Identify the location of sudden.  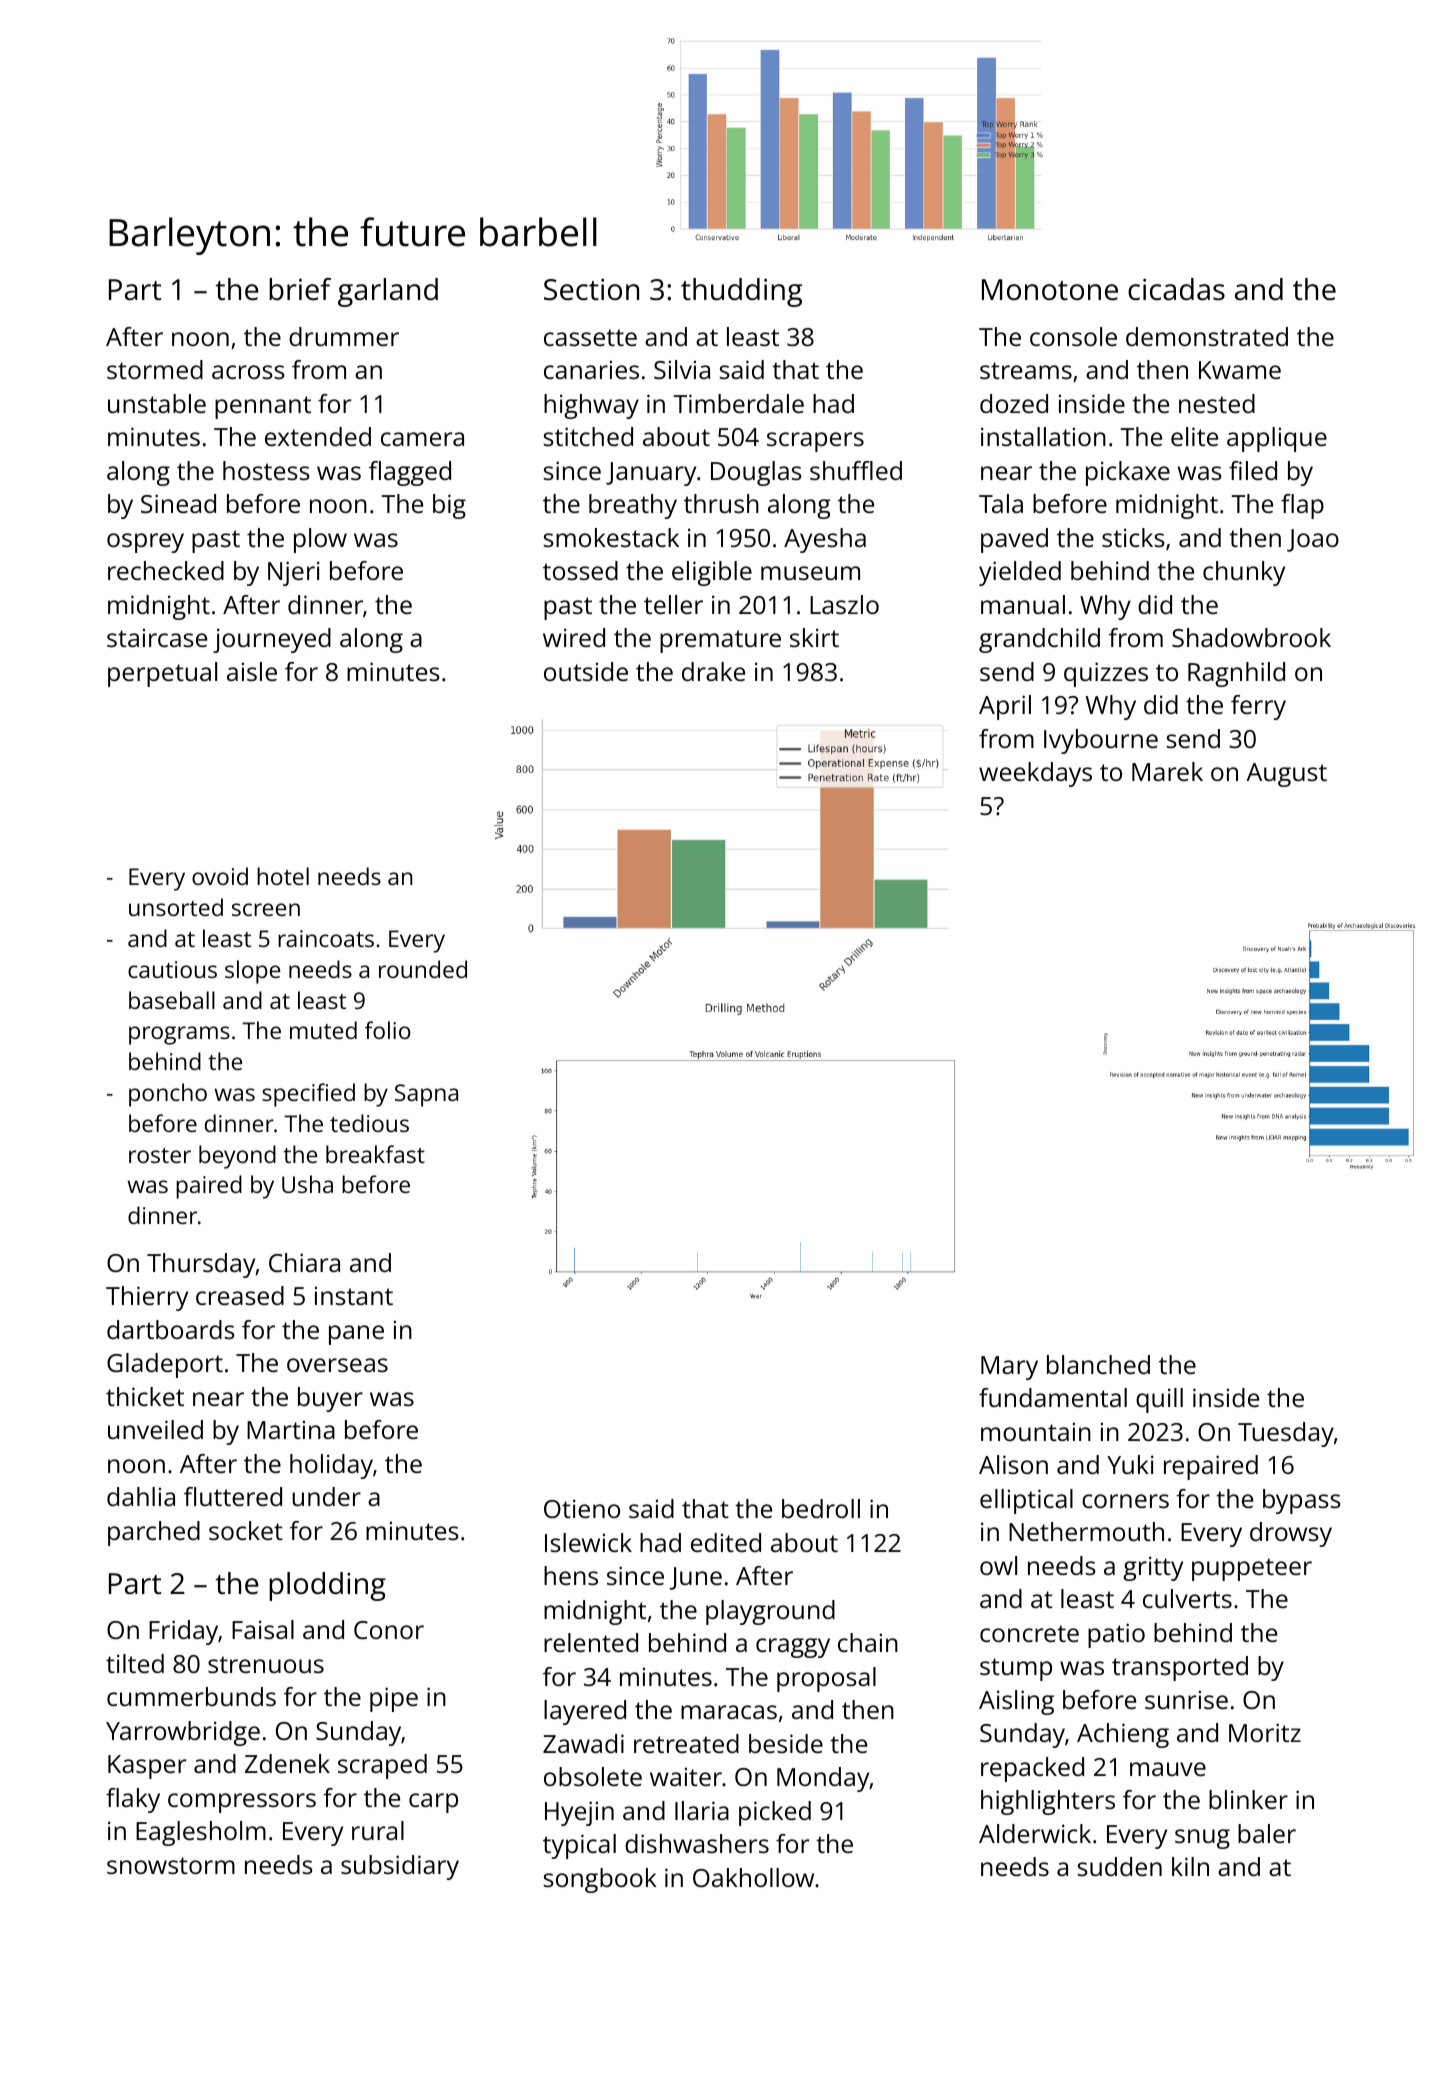
(1119, 1866).
